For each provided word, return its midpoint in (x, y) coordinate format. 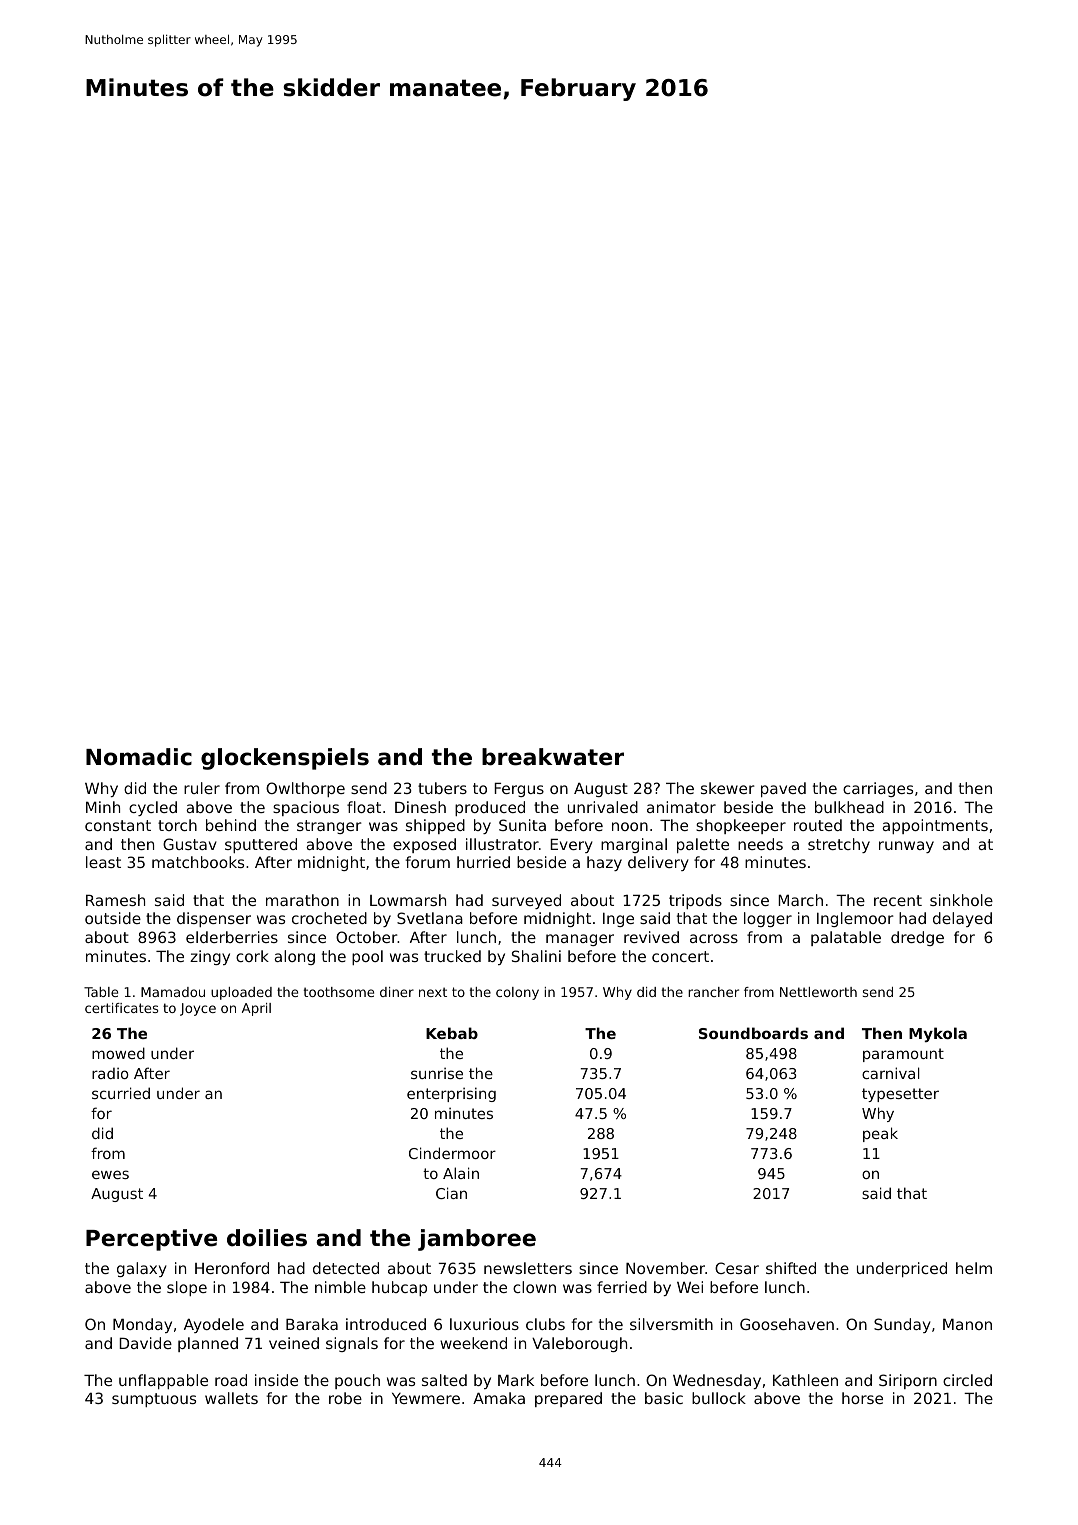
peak (880, 1134)
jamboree (477, 1240)
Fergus (519, 790)
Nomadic (139, 757)
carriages (878, 789)
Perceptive (151, 1240)
